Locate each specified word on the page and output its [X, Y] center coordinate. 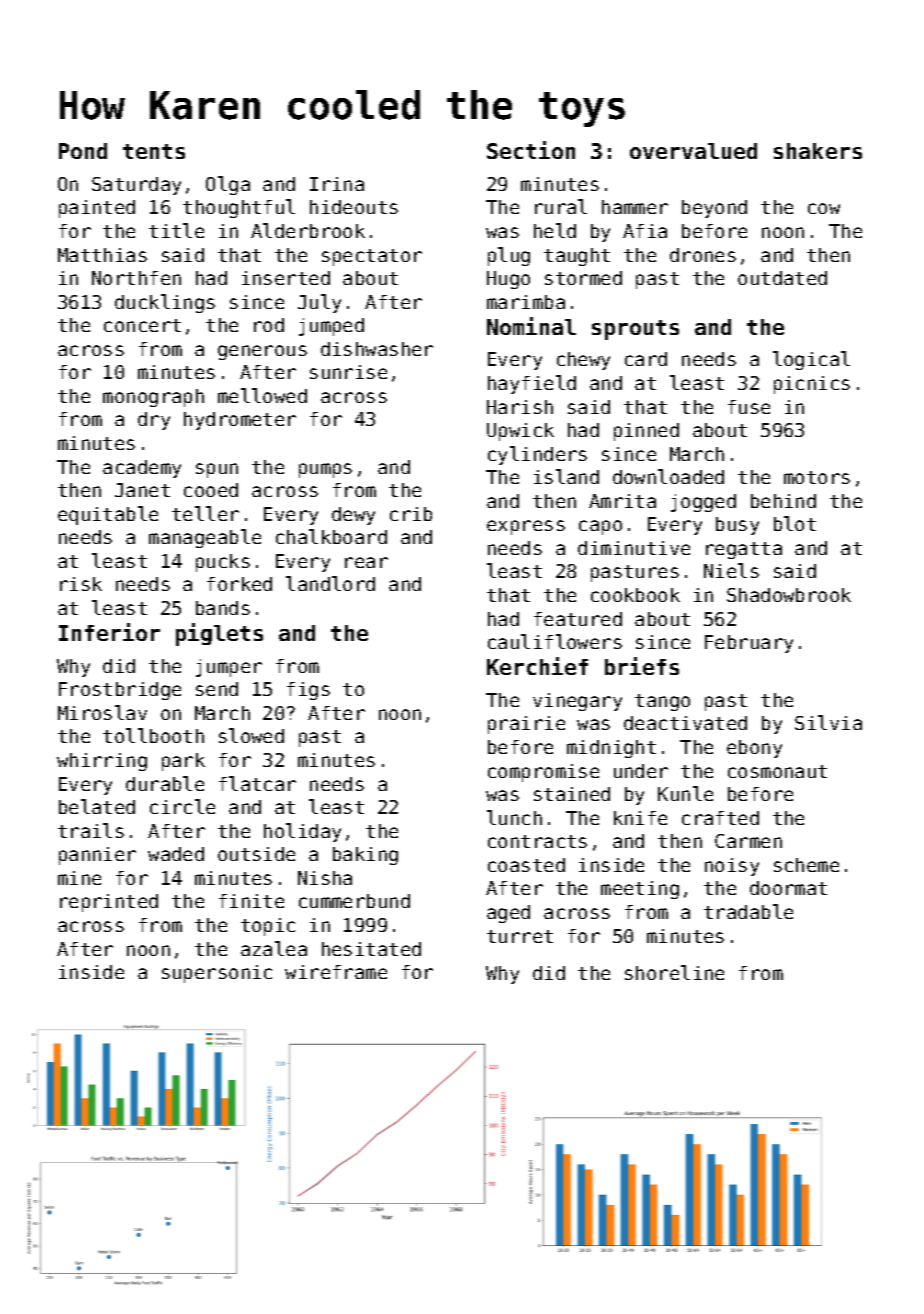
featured [578, 619]
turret [520, 936]
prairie [526, 725]
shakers [818, 151]
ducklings [165, 303]
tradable [748, 911]
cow [824, 208]
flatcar [257, 783]
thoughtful [239, 208]
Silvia [828, 722]
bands [223, 608]
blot [795, 523]
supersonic [217, 974]
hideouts [354, 207]
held [555, 230]
